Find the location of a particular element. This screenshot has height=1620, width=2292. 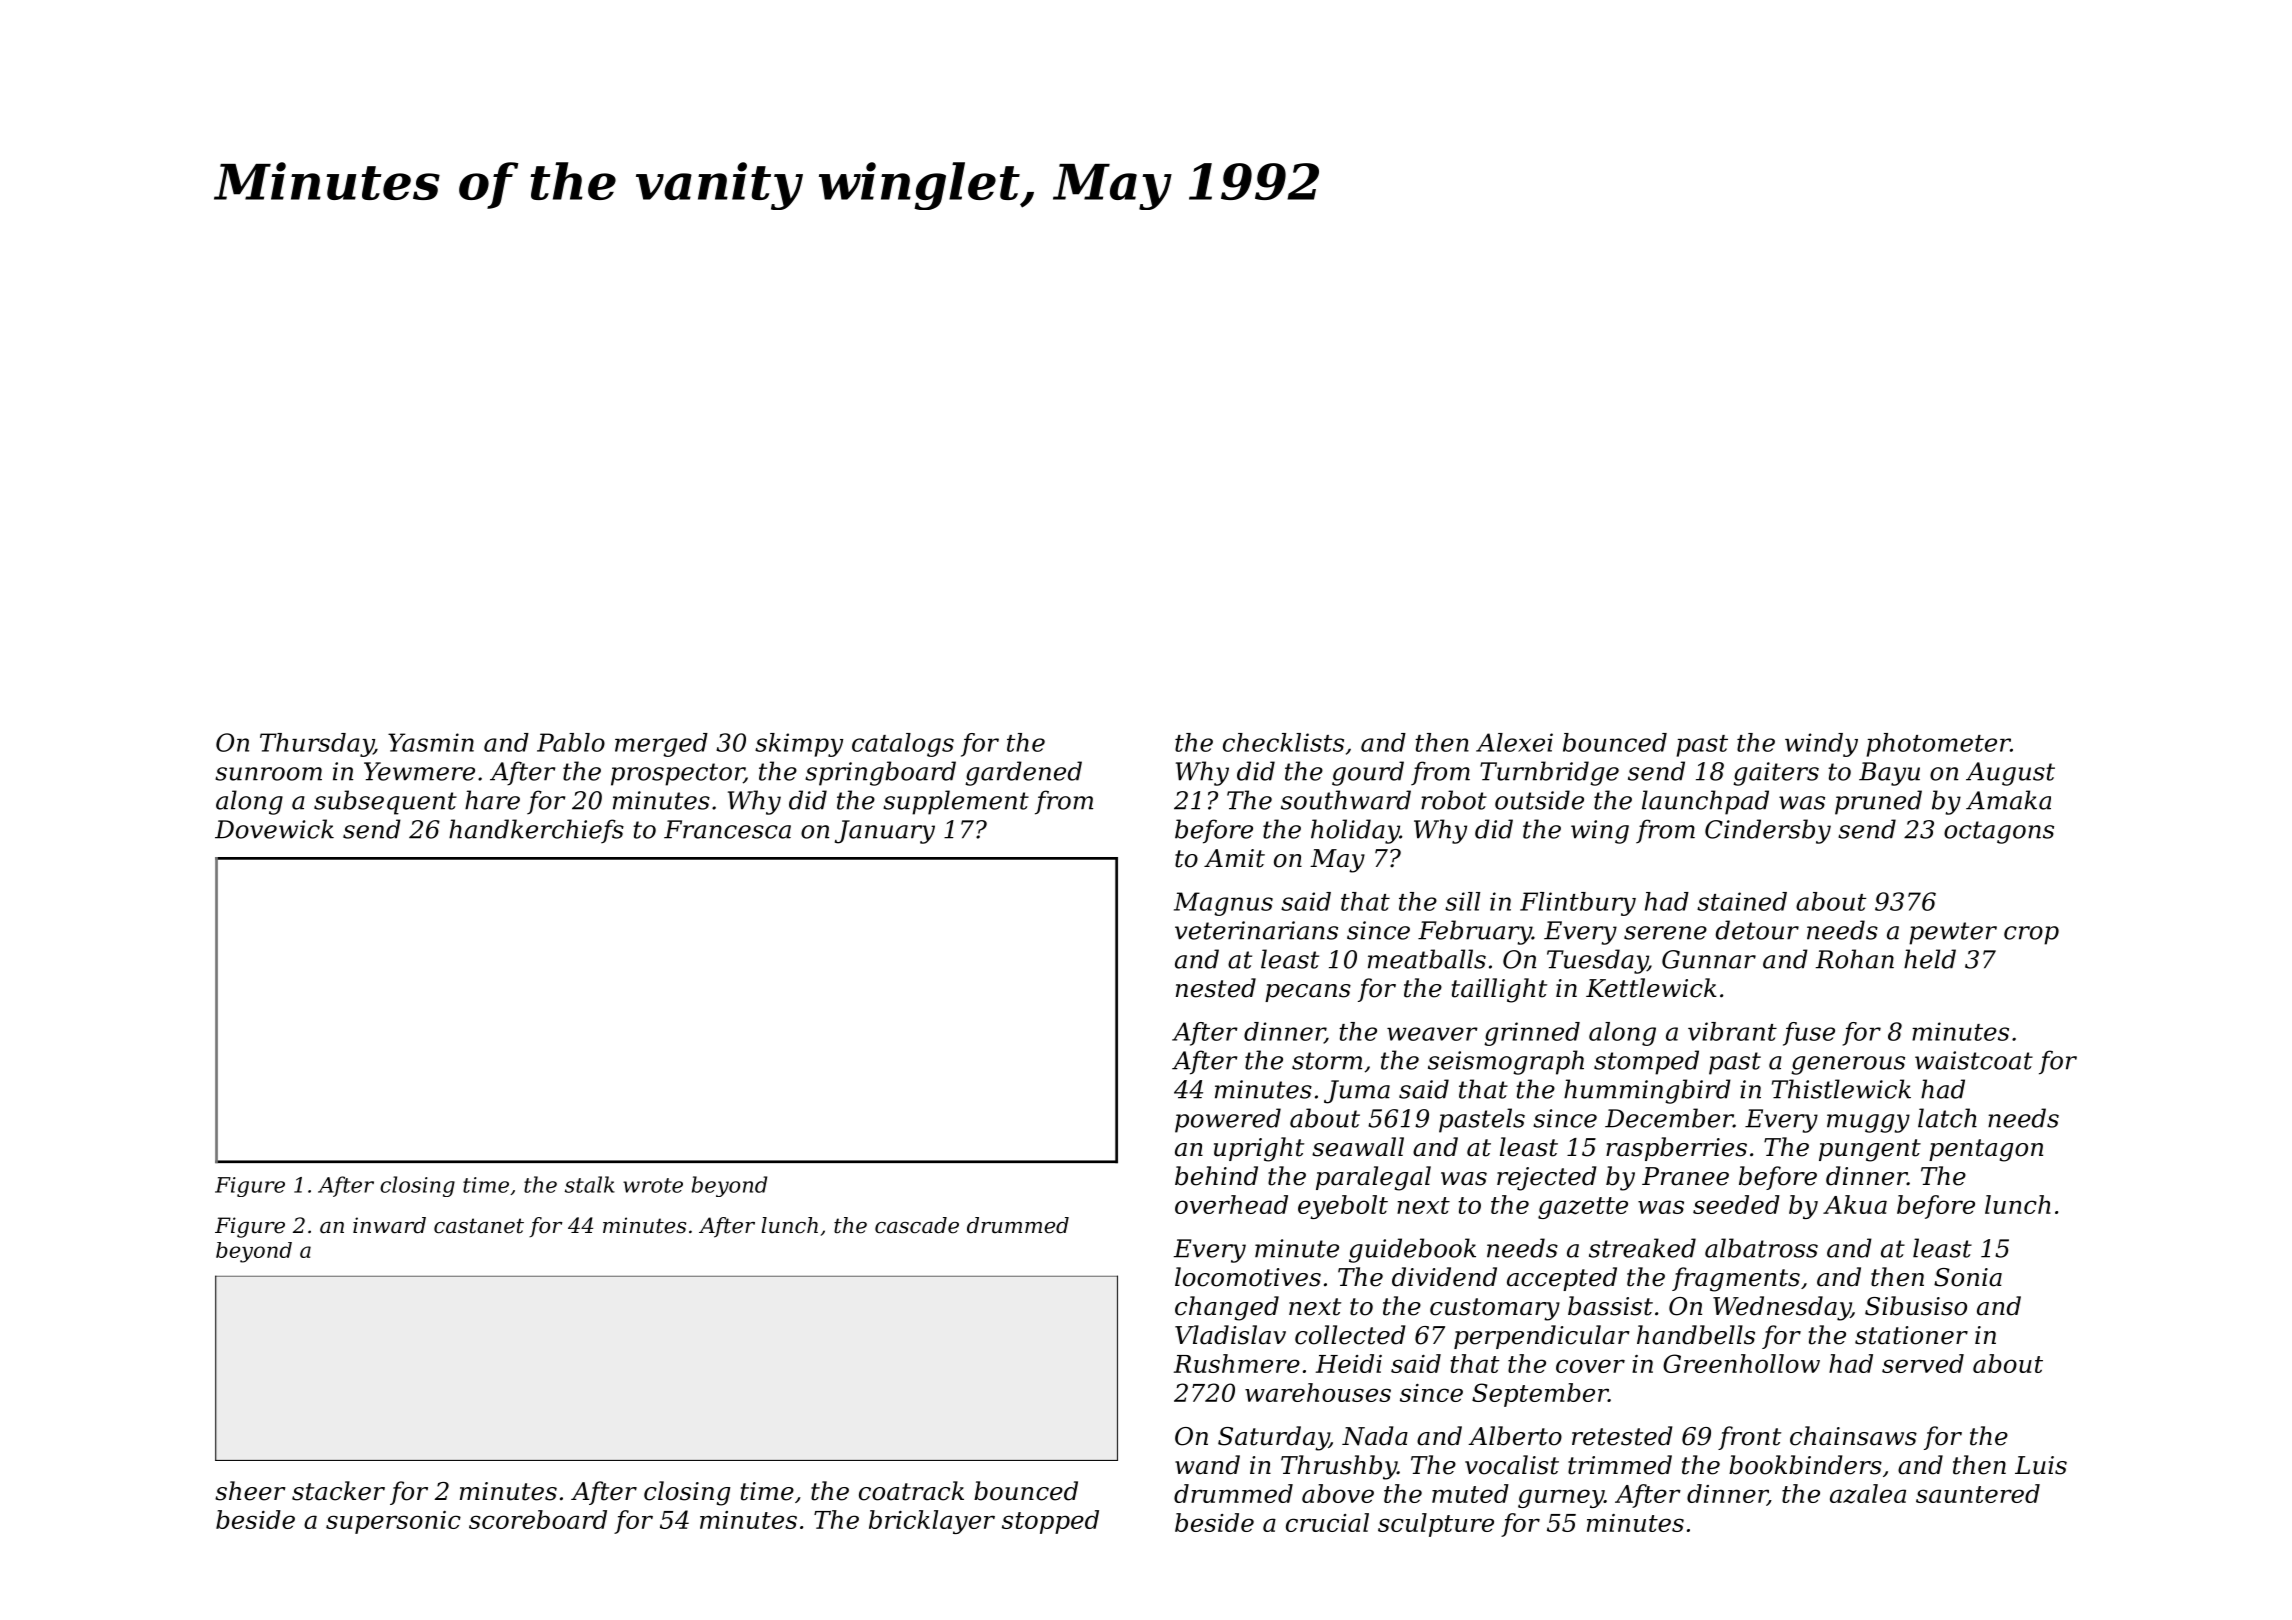

inward is located at coordinates (389, 1225).
